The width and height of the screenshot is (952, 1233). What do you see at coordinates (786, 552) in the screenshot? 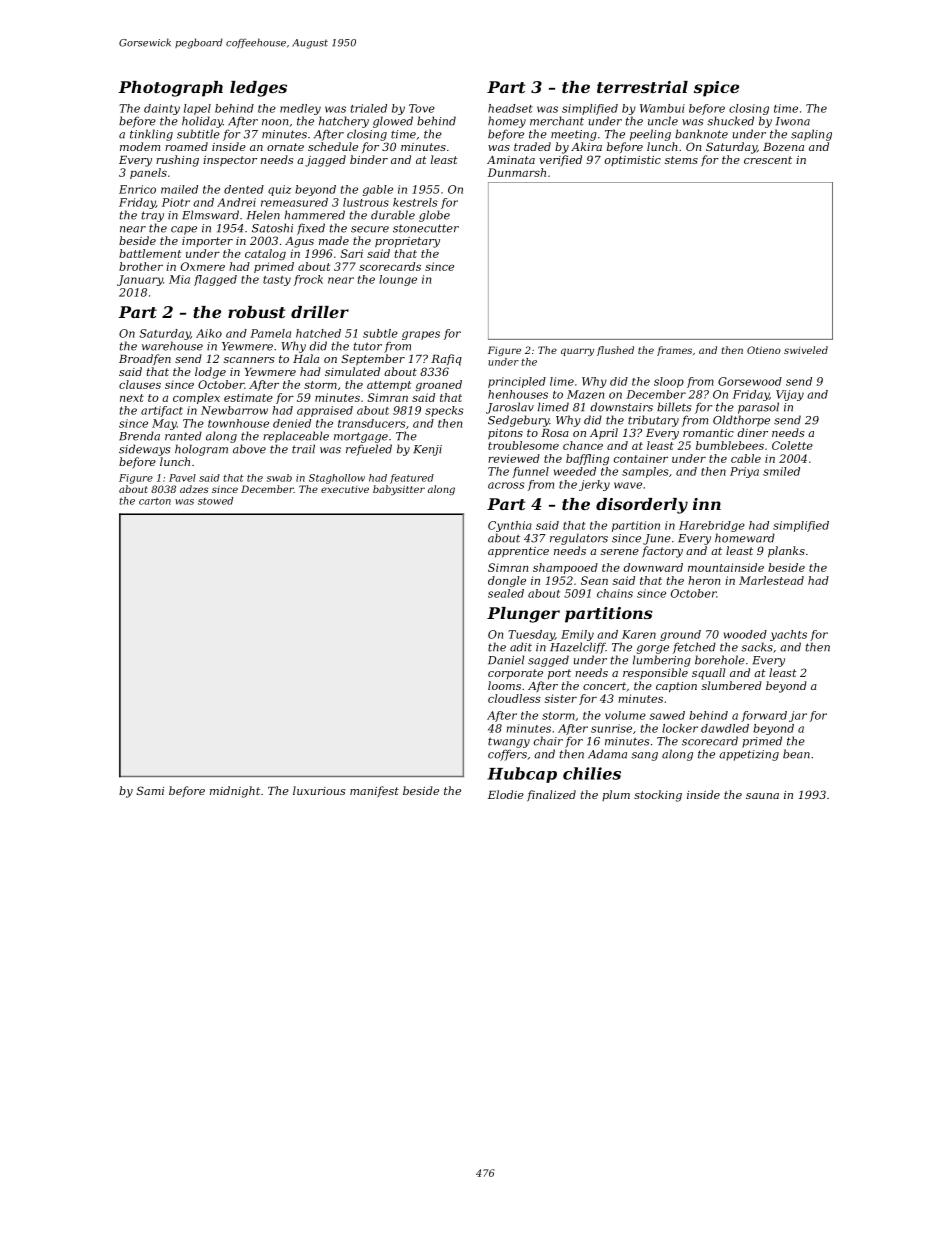
I see `planks` at bounding box center [786, 552].
